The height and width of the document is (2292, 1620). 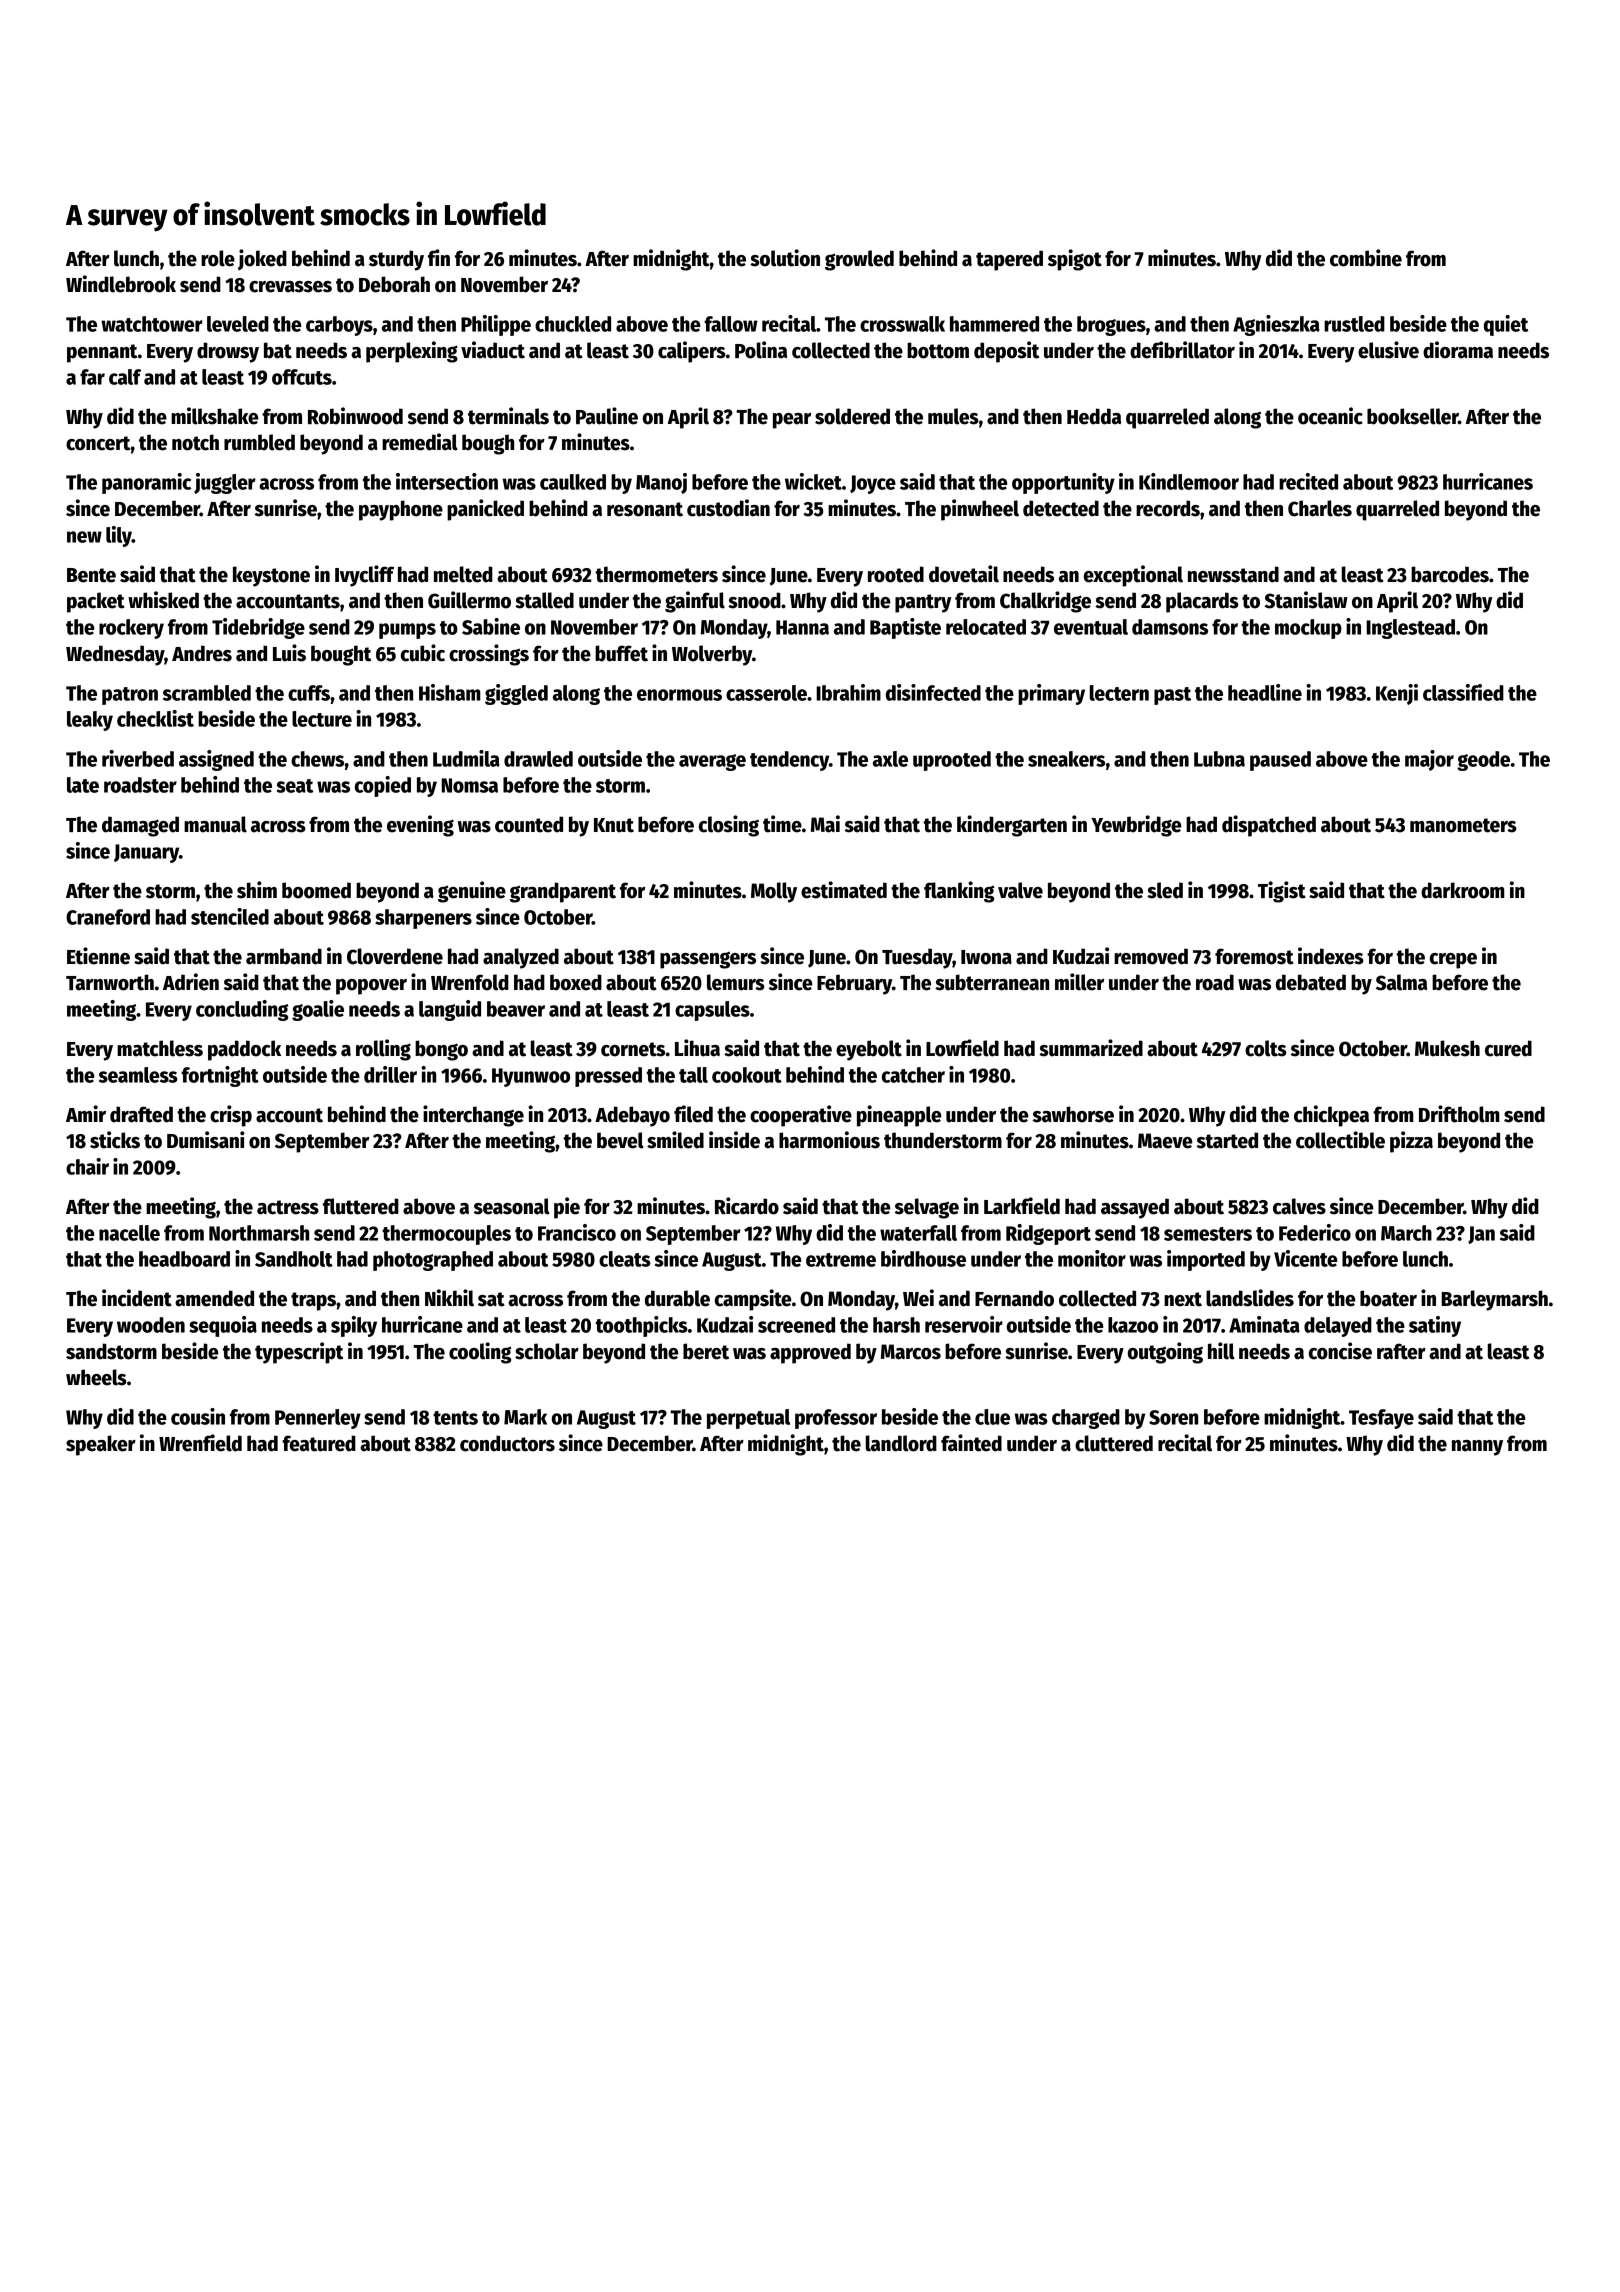 I want to click on solution, so click(x=785, y=258).
